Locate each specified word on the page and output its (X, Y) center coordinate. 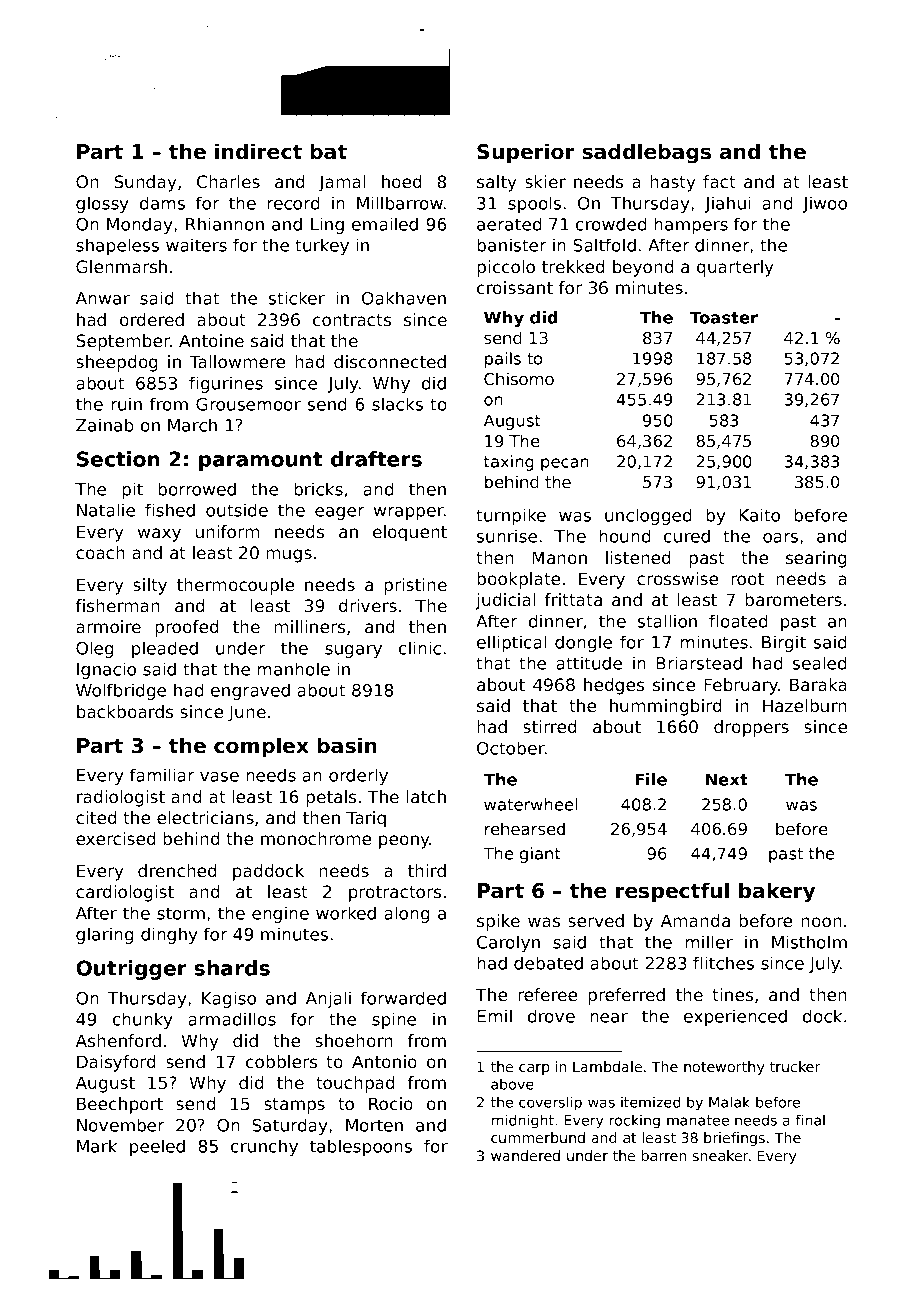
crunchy (264, 1147)
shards (232, 968)
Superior (526, 153)
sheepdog (117, 363)
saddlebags (646, 153)
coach (100, 552)
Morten (374, 1125)
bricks (318, 489)
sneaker (721, 1155)
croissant (515, 287)
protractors (395, 894)
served (596, 920)
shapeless (117, 246)
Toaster (724, 317)
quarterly (735, 268)
